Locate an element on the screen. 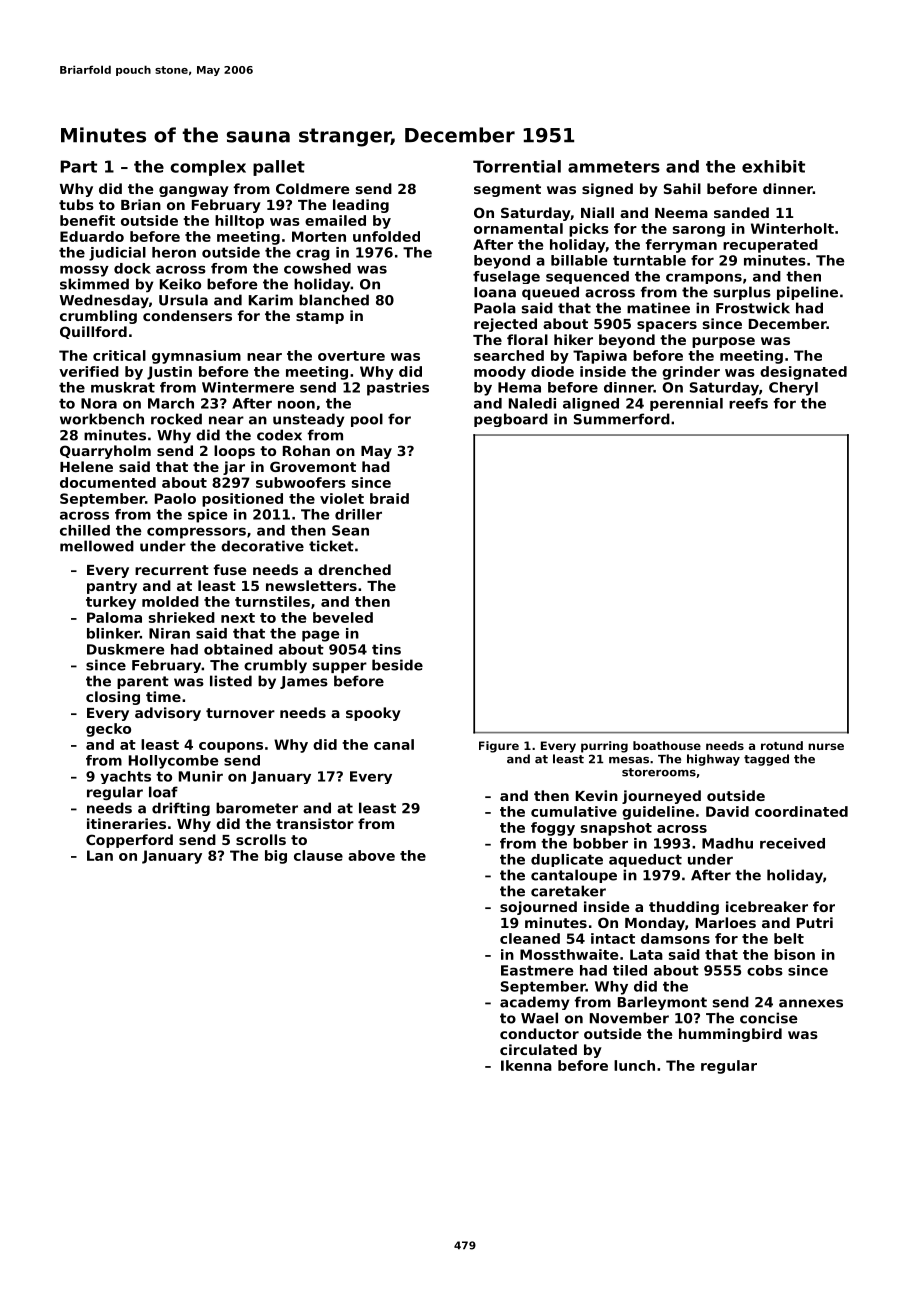 Image resolution: width=908 pixels, height=1316 pixels. ammeters is located at coordinates (614, 167).
